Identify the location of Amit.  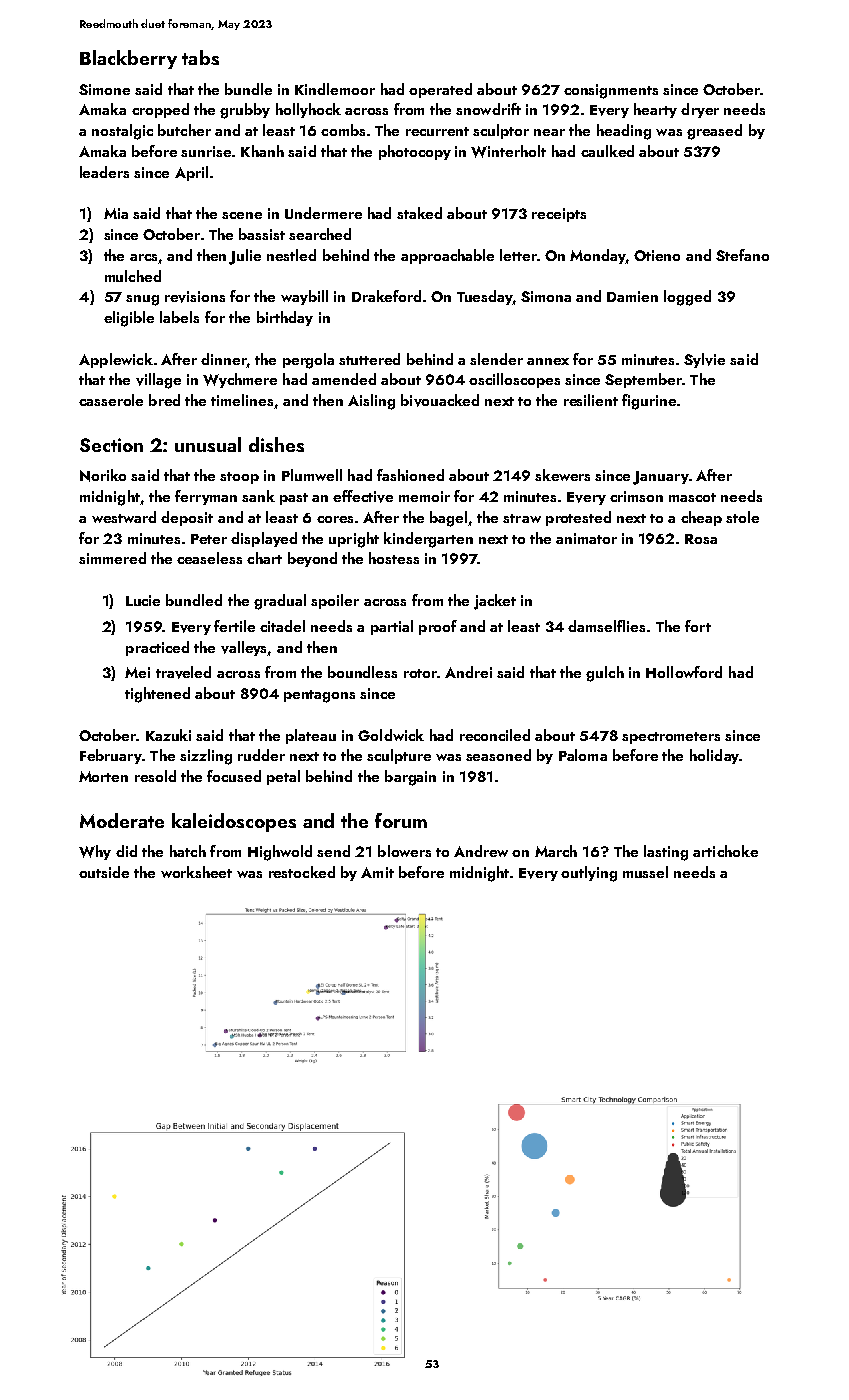
(377, 872).
